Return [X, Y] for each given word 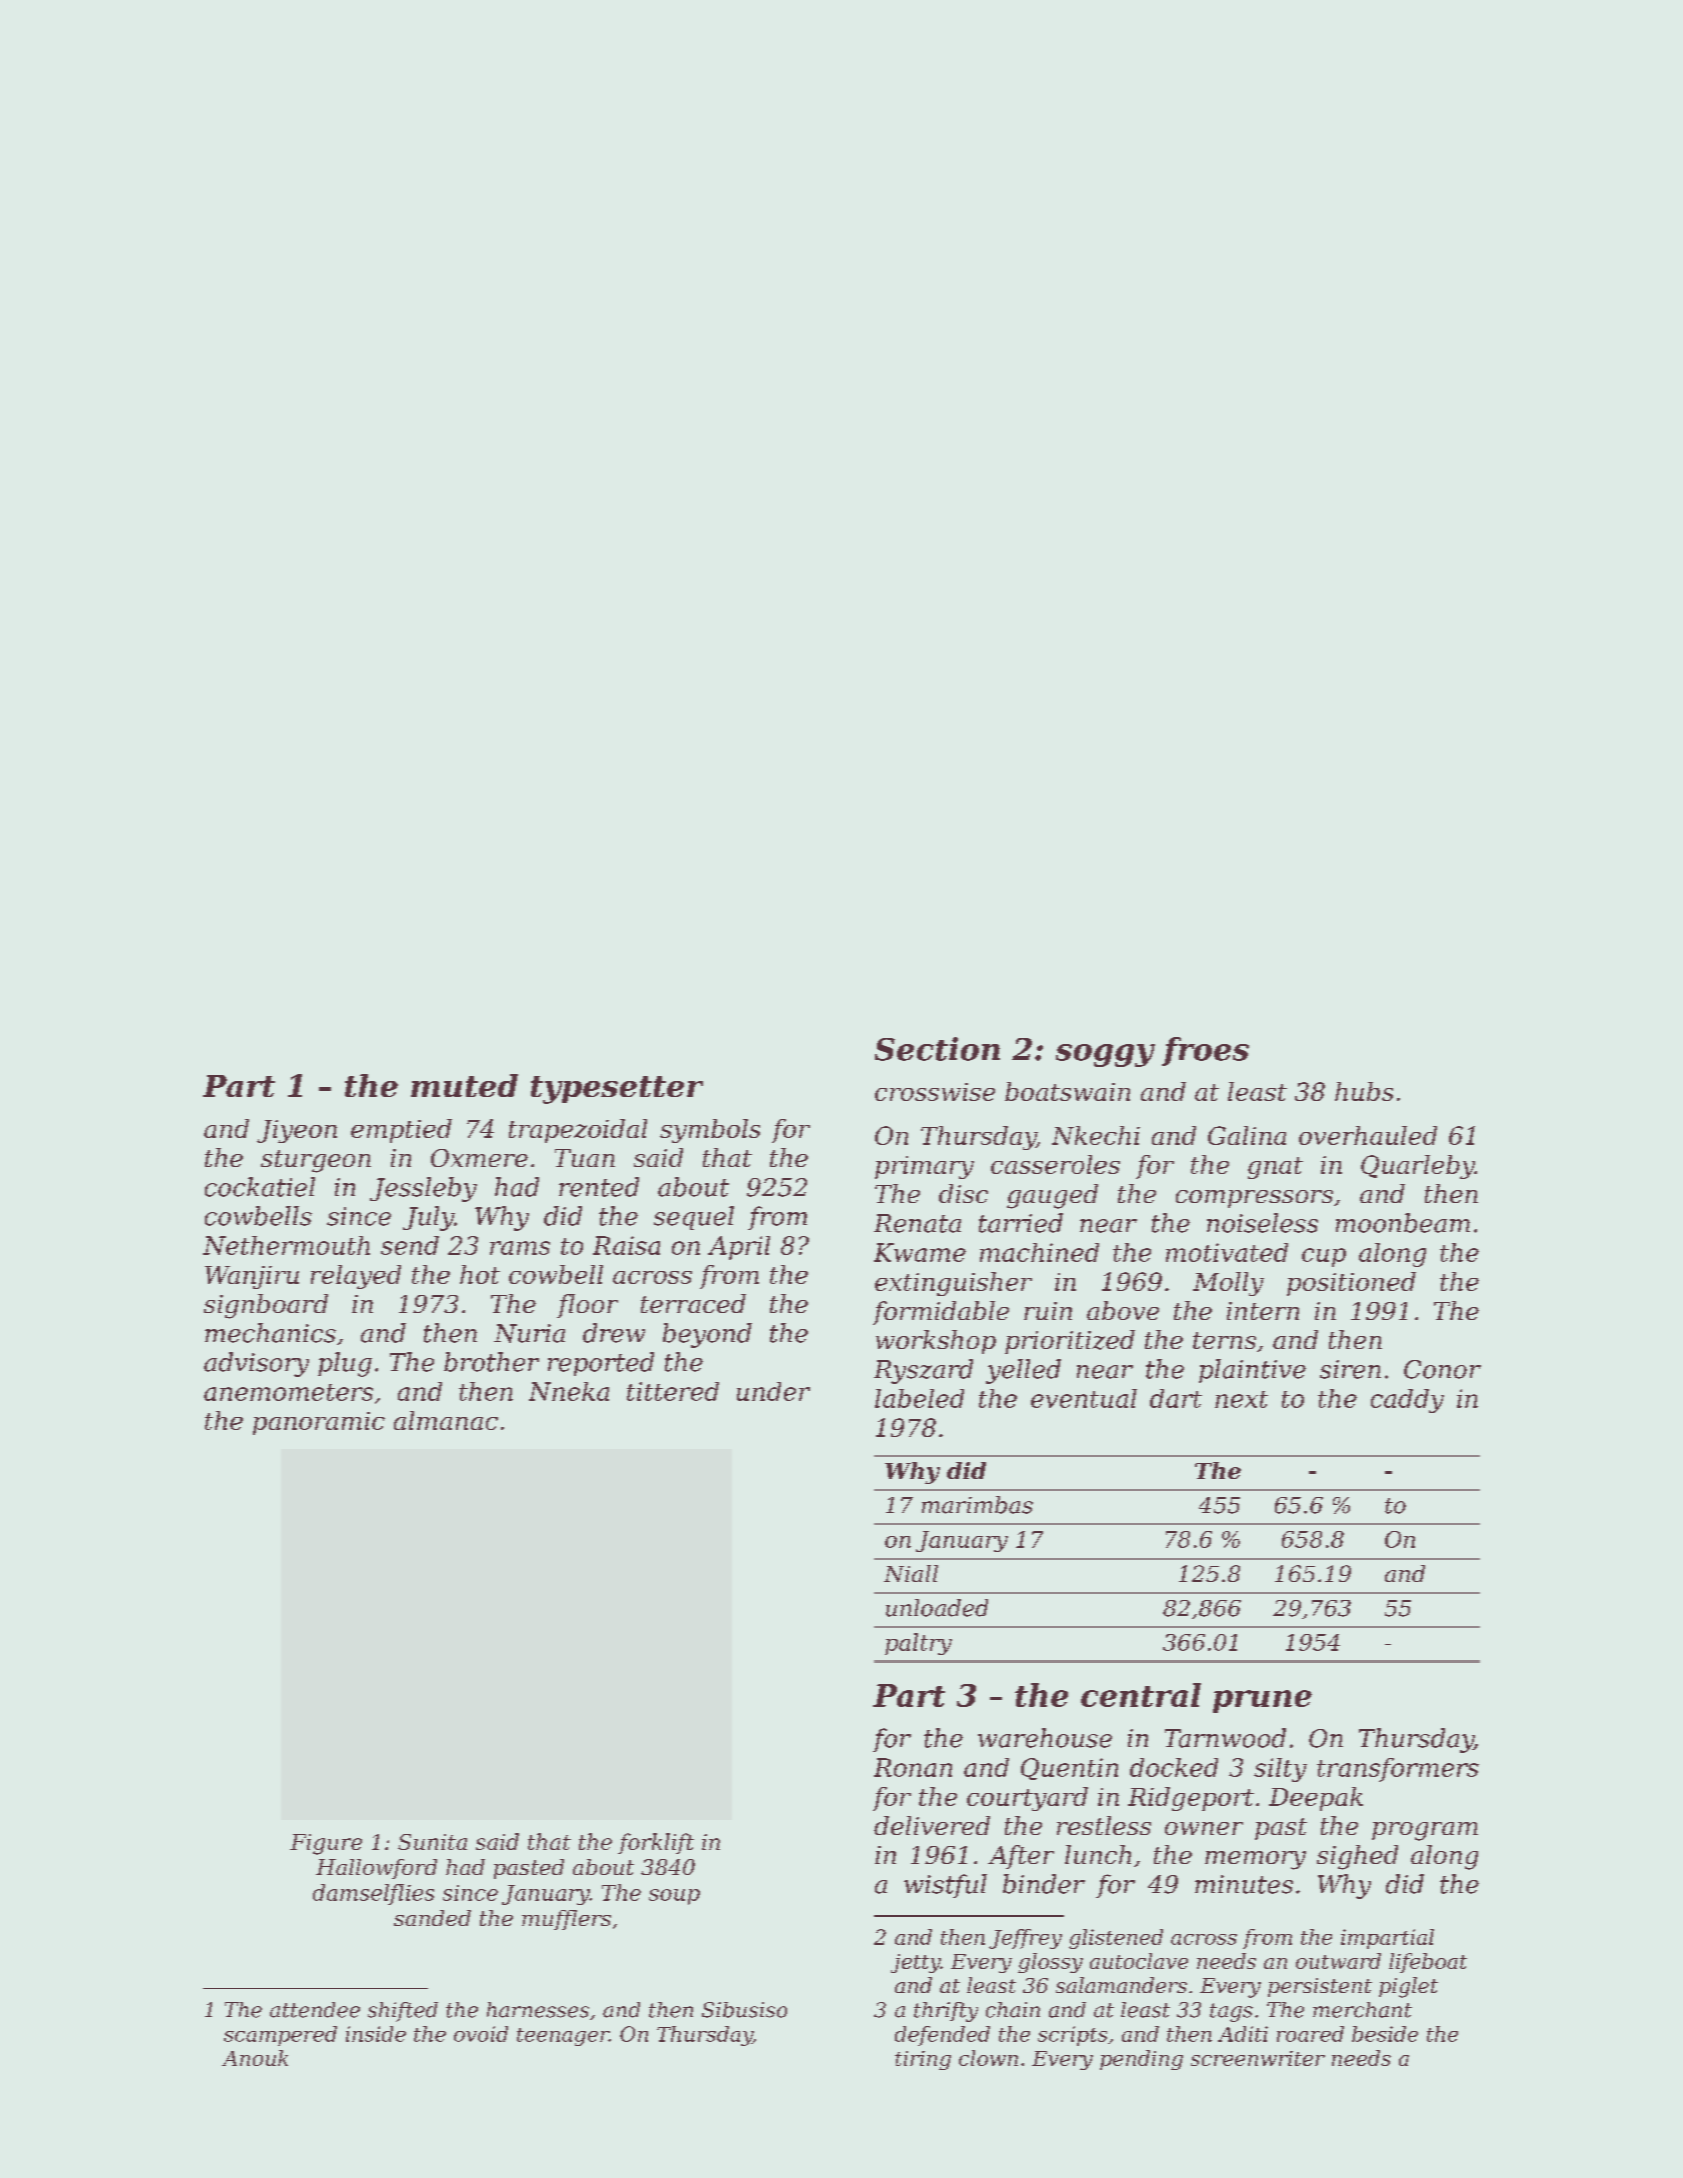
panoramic [319, 1423]
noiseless [1262, 1223]
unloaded [937, 1608]
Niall [911, 1573]
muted [464, 1085]
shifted [403, 2012]
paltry [918, 1644]
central [1141, 1695]
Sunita [432, 1842]
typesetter [617, 1090]
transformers [1398, 1770]
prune [1262, 1701]
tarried [1021, 1223]
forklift [656, 1843]
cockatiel [260, 1187]
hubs [1364, 1091]
